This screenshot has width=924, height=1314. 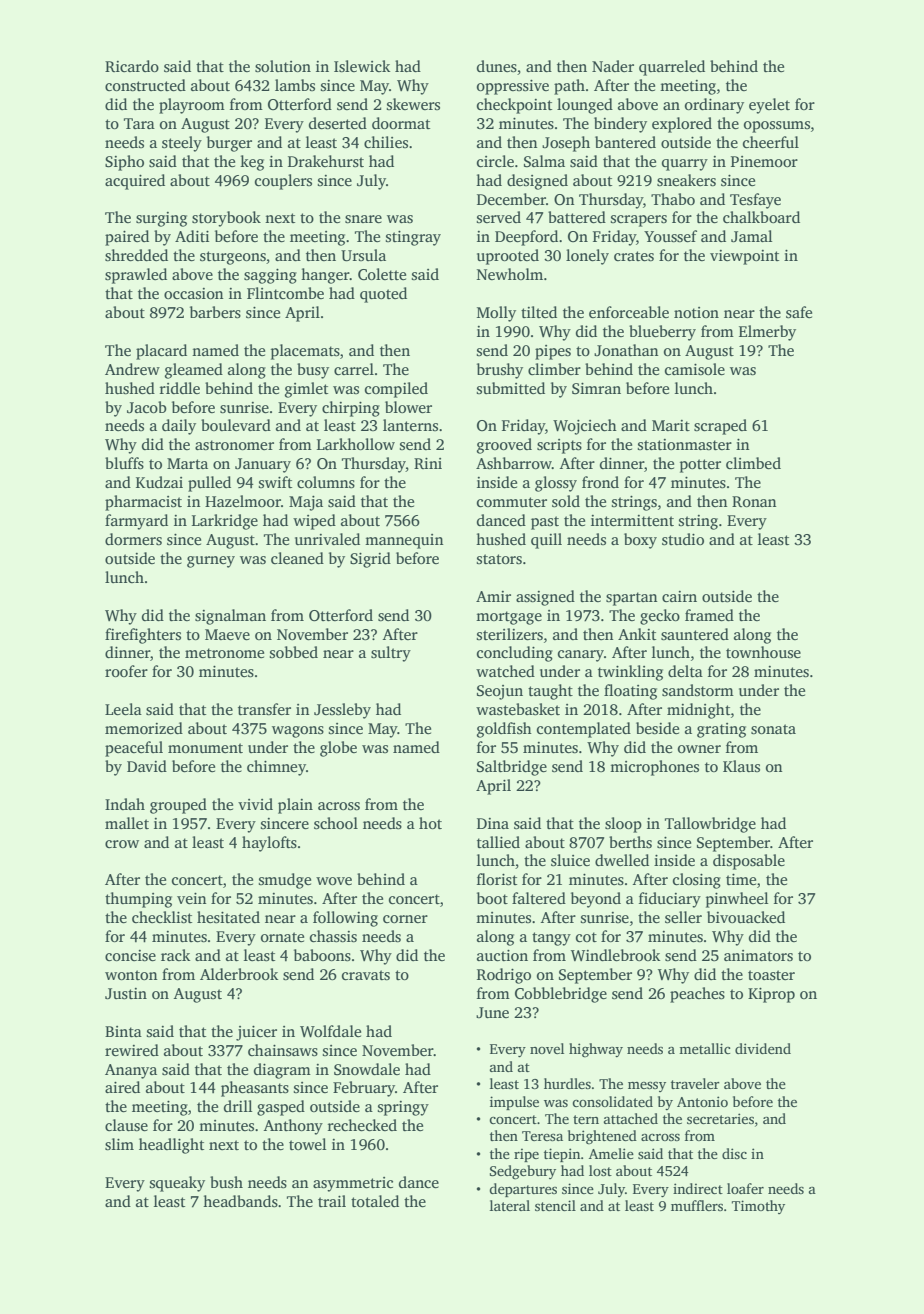 I want to click on quarreled, so click(x=672, y=68).
